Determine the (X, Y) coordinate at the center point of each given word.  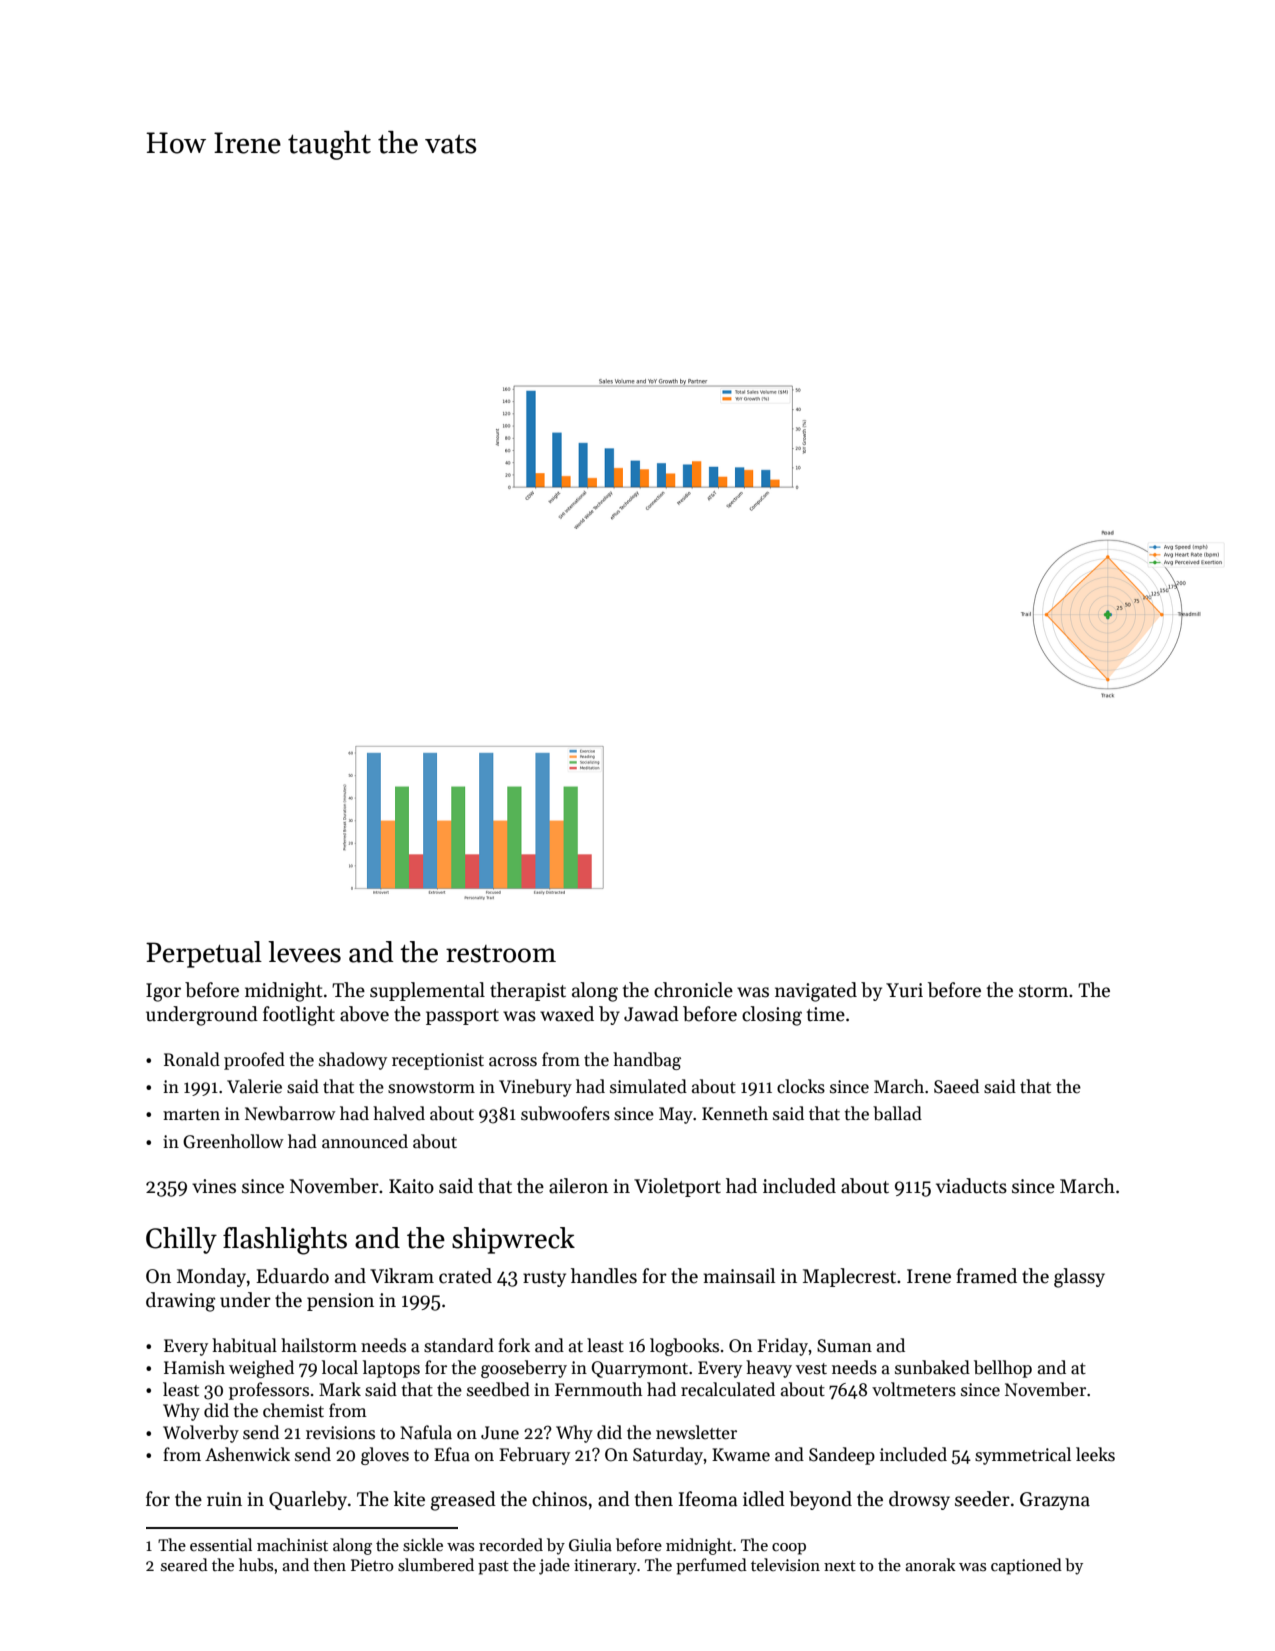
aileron (578, 1186)
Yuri (904, 990)
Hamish (194, 1367)
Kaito (411, 1186)
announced (365, 1141)
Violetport (677, 1187)
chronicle (693, 990)
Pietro (372, 1565)
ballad (897, 1113)
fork (514, 1345)
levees (304, 952)
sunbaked (932, 1367)
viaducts (971, 1186)
